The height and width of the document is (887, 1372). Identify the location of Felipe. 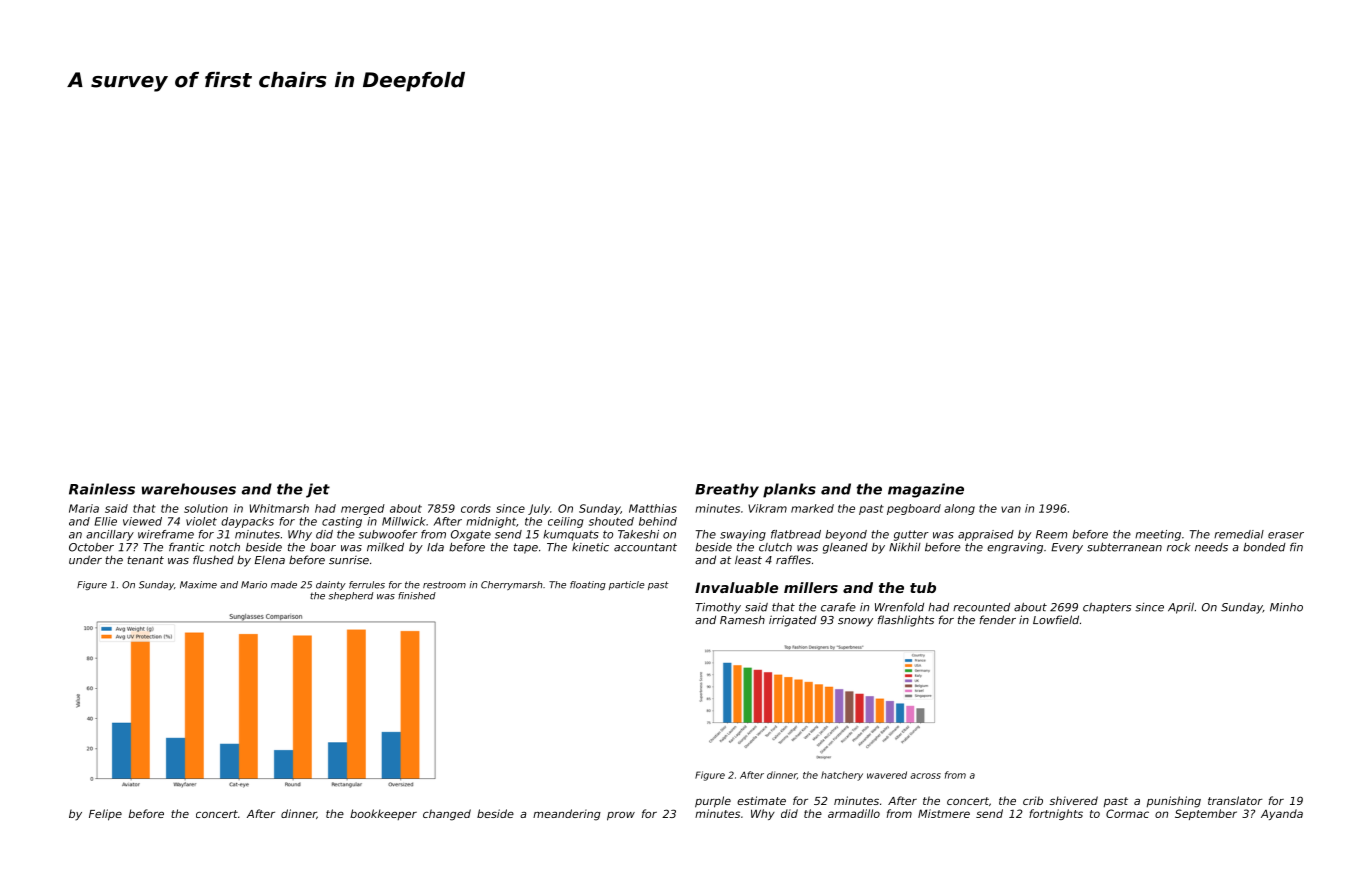
(105, 815).
